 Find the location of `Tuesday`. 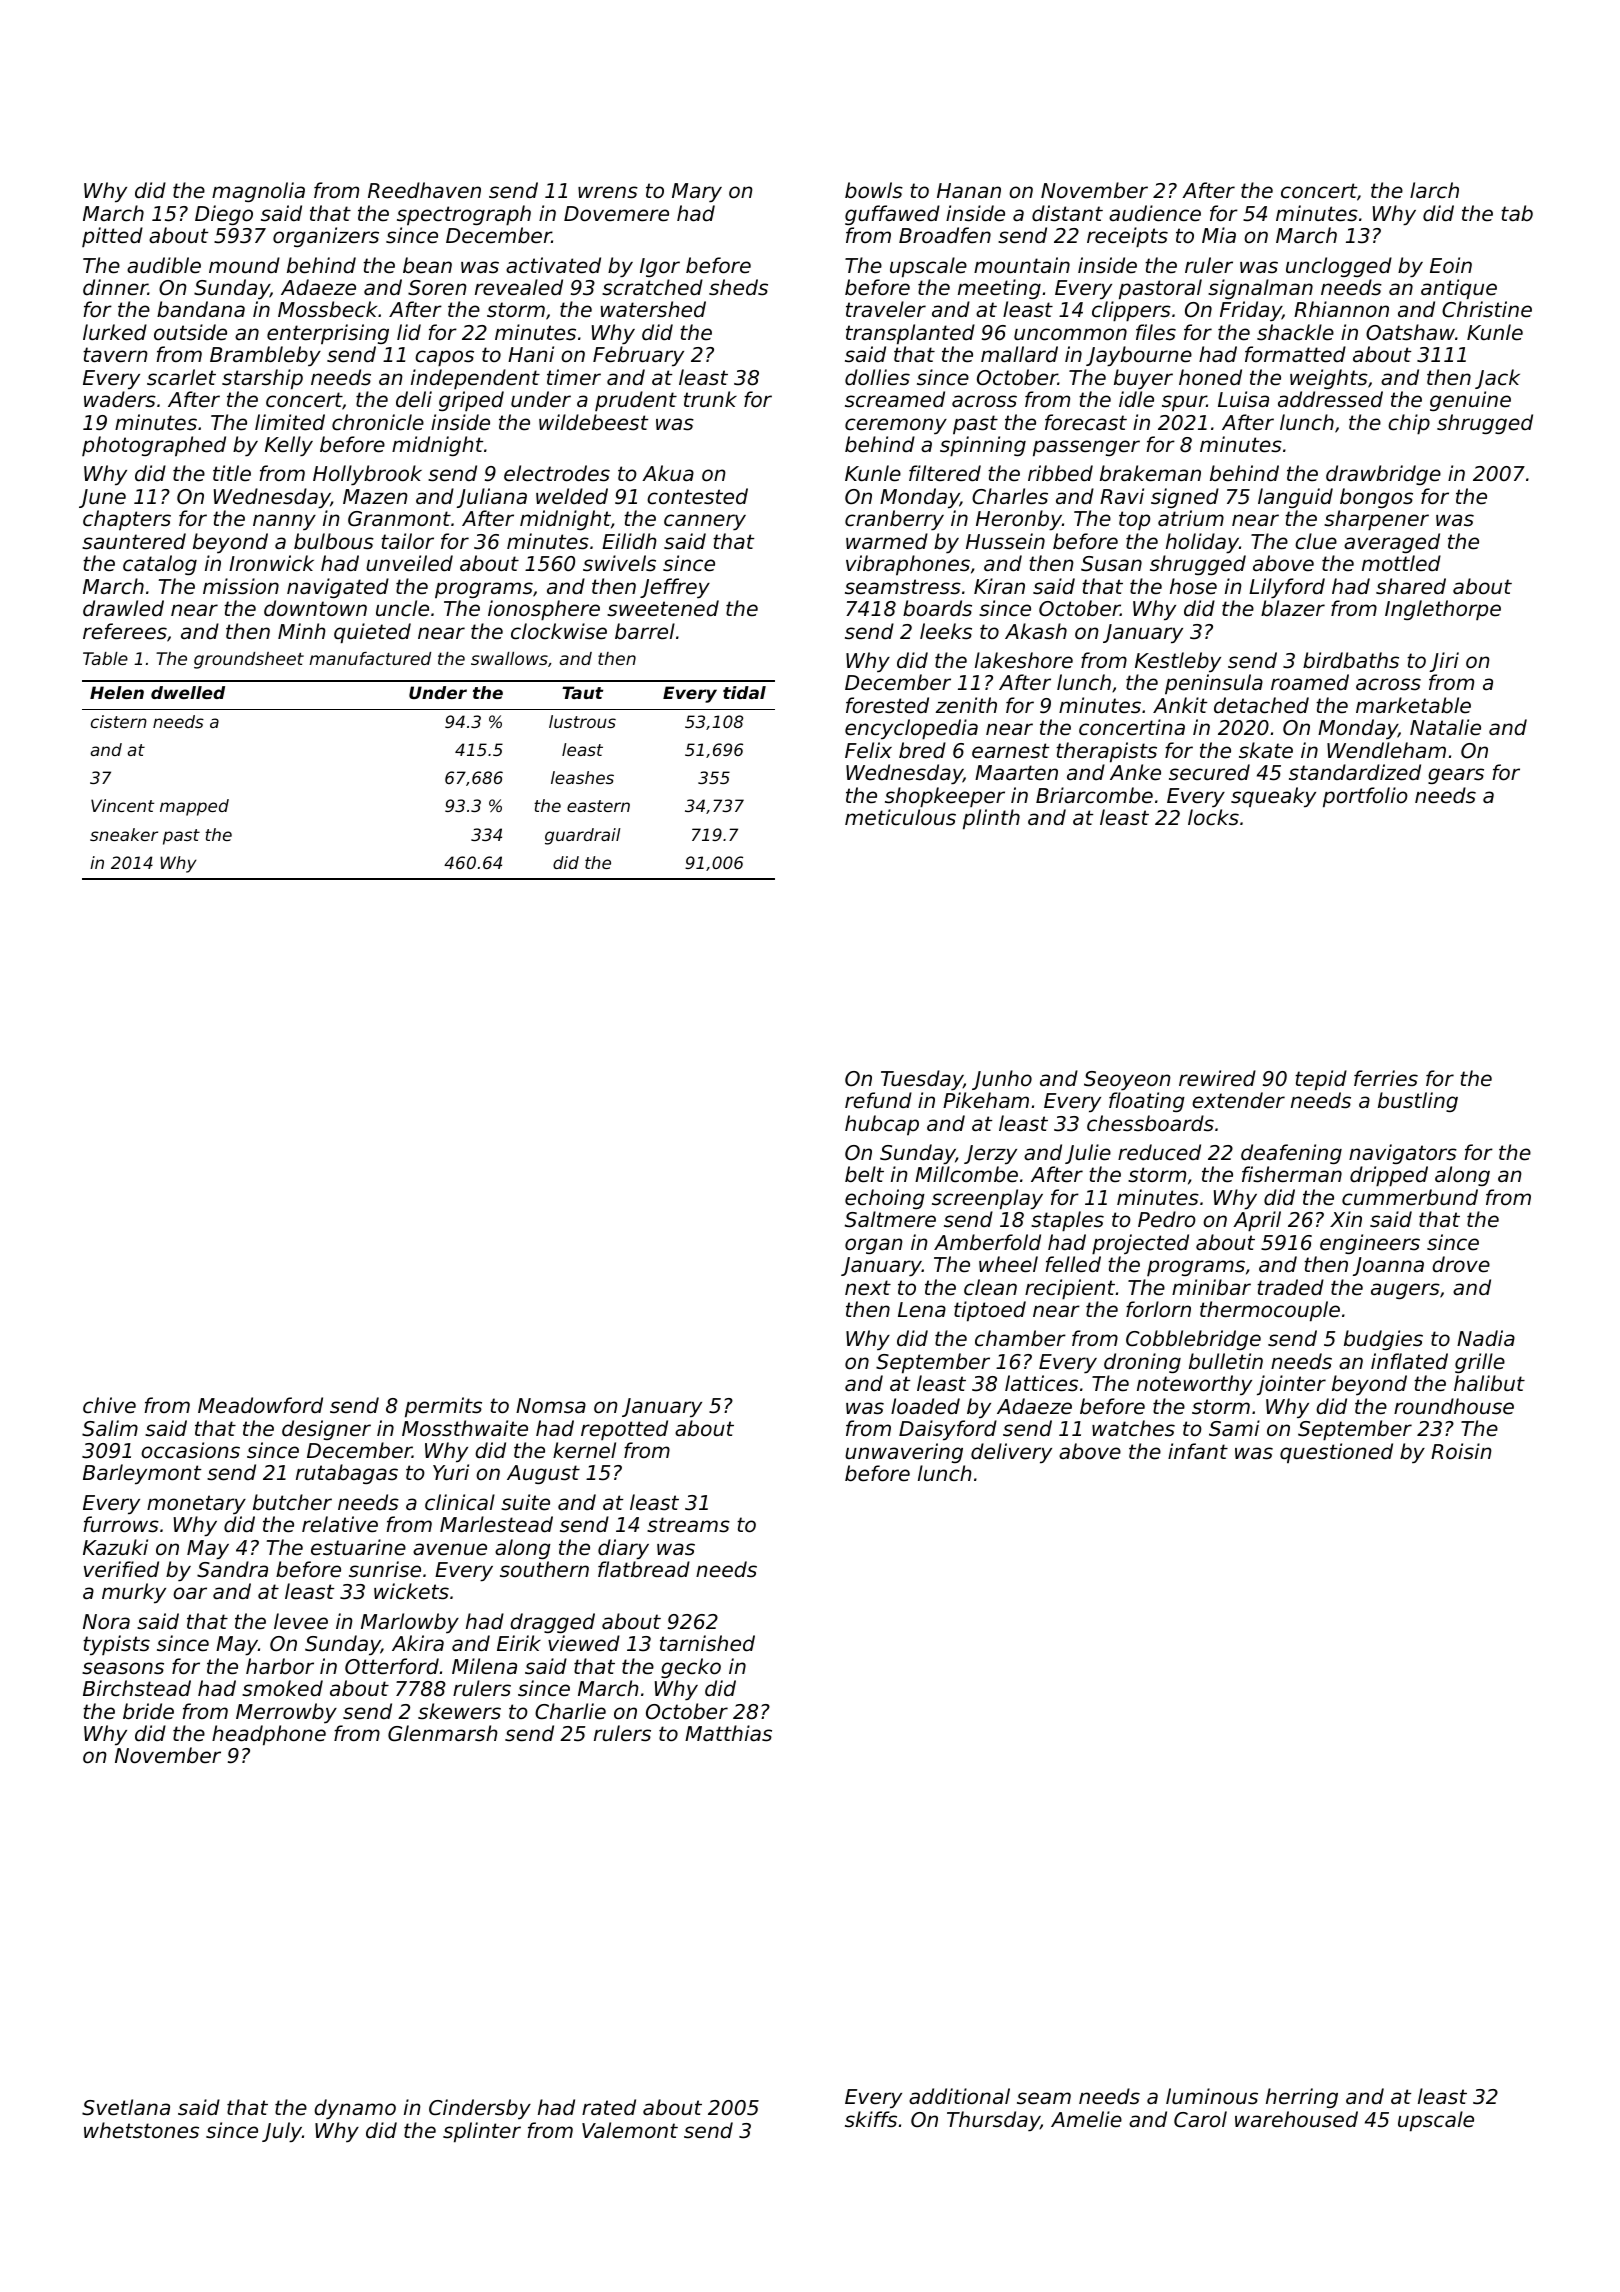

Tuesday is located at coordinates (922, 1080).
